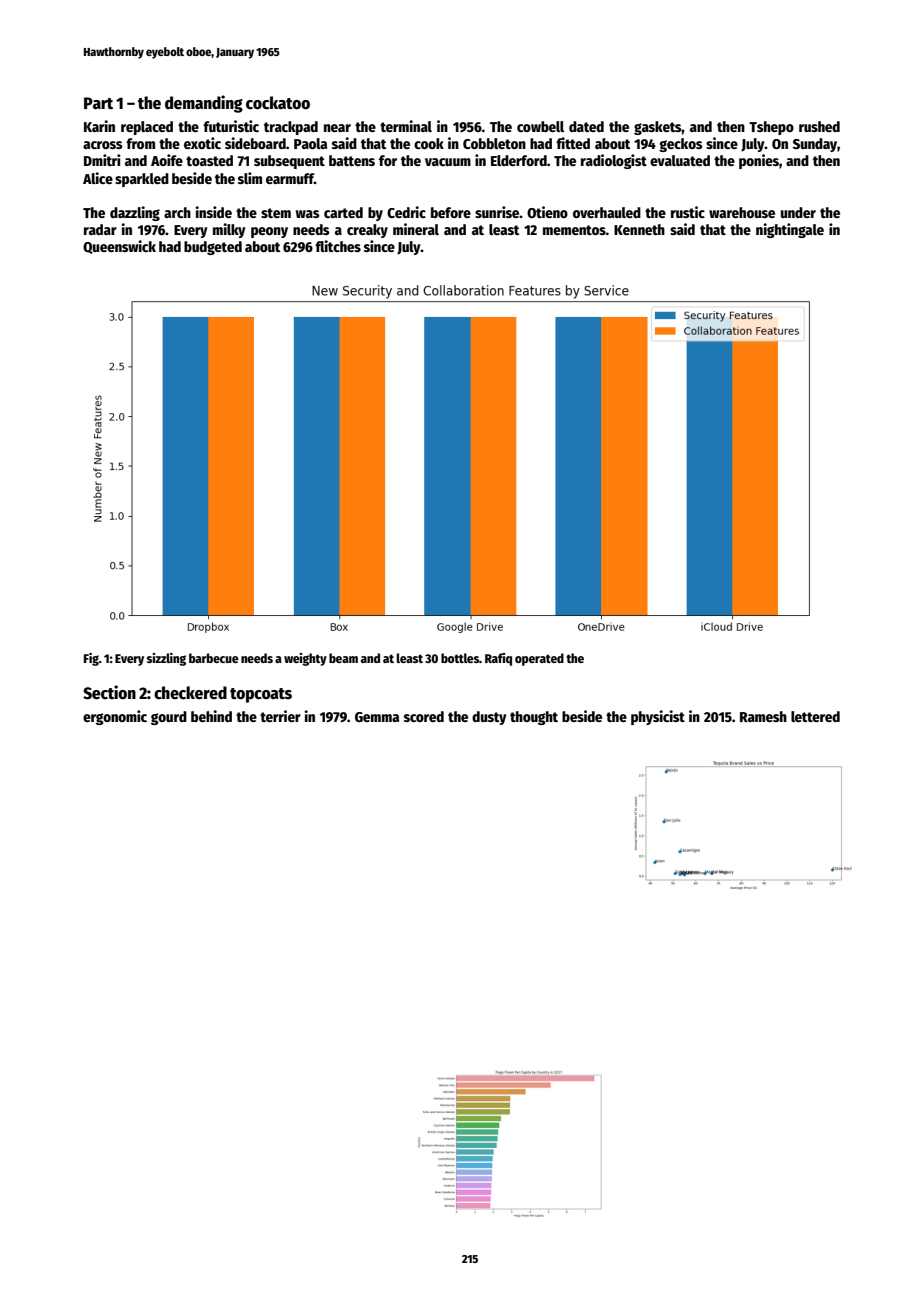 Image resolution: width=924 pixels, height=1308 pixels. Describe the element at coordinates (790, 230) in the page. I see `nightingale` at that location.
